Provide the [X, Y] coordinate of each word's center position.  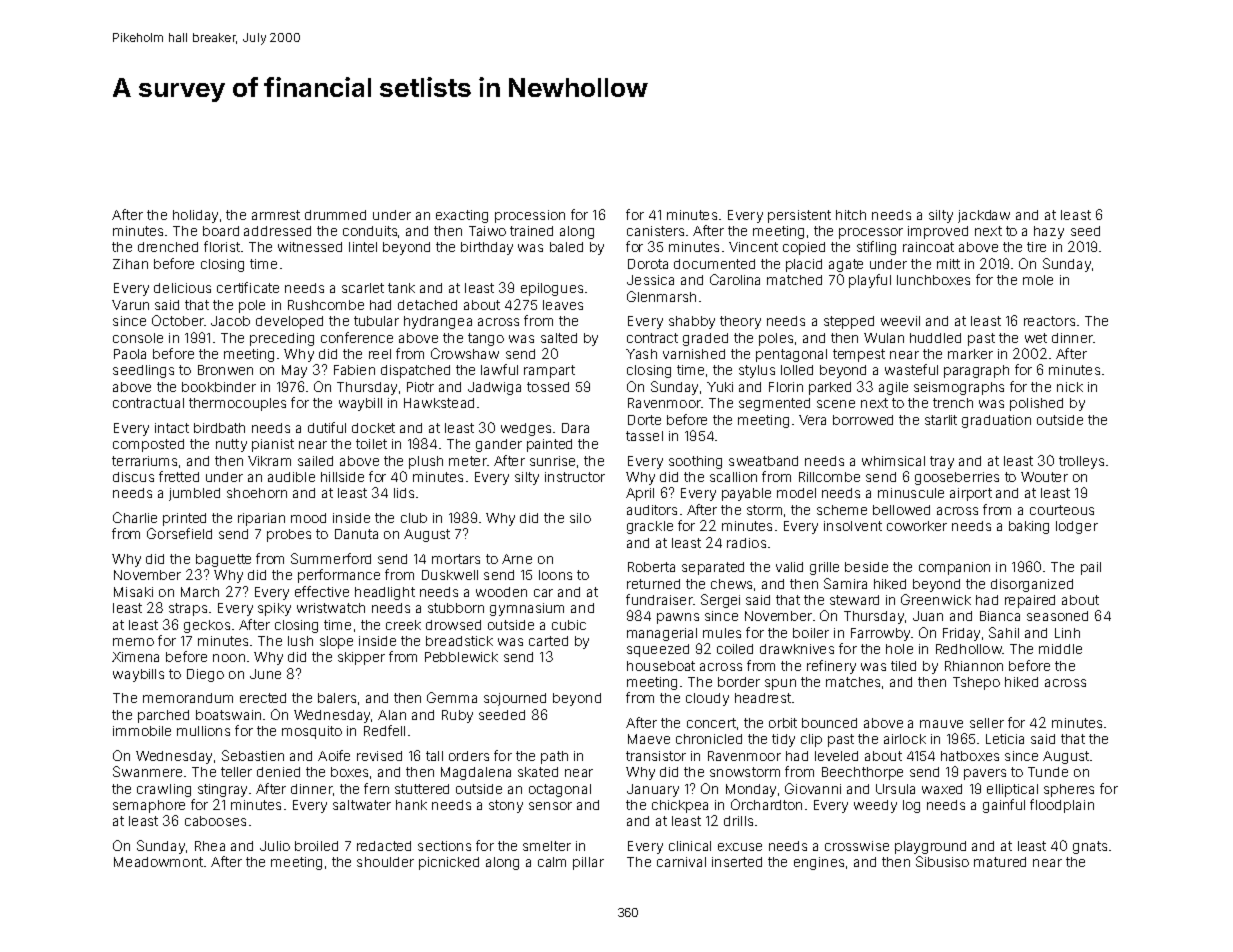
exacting [462, 216]
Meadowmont [158, 862]
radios [746, 543]
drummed [335, 215]
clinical [690, 846]
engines [819, 863]
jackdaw [984, 216]
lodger [1077, 527]
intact [172, 428]
